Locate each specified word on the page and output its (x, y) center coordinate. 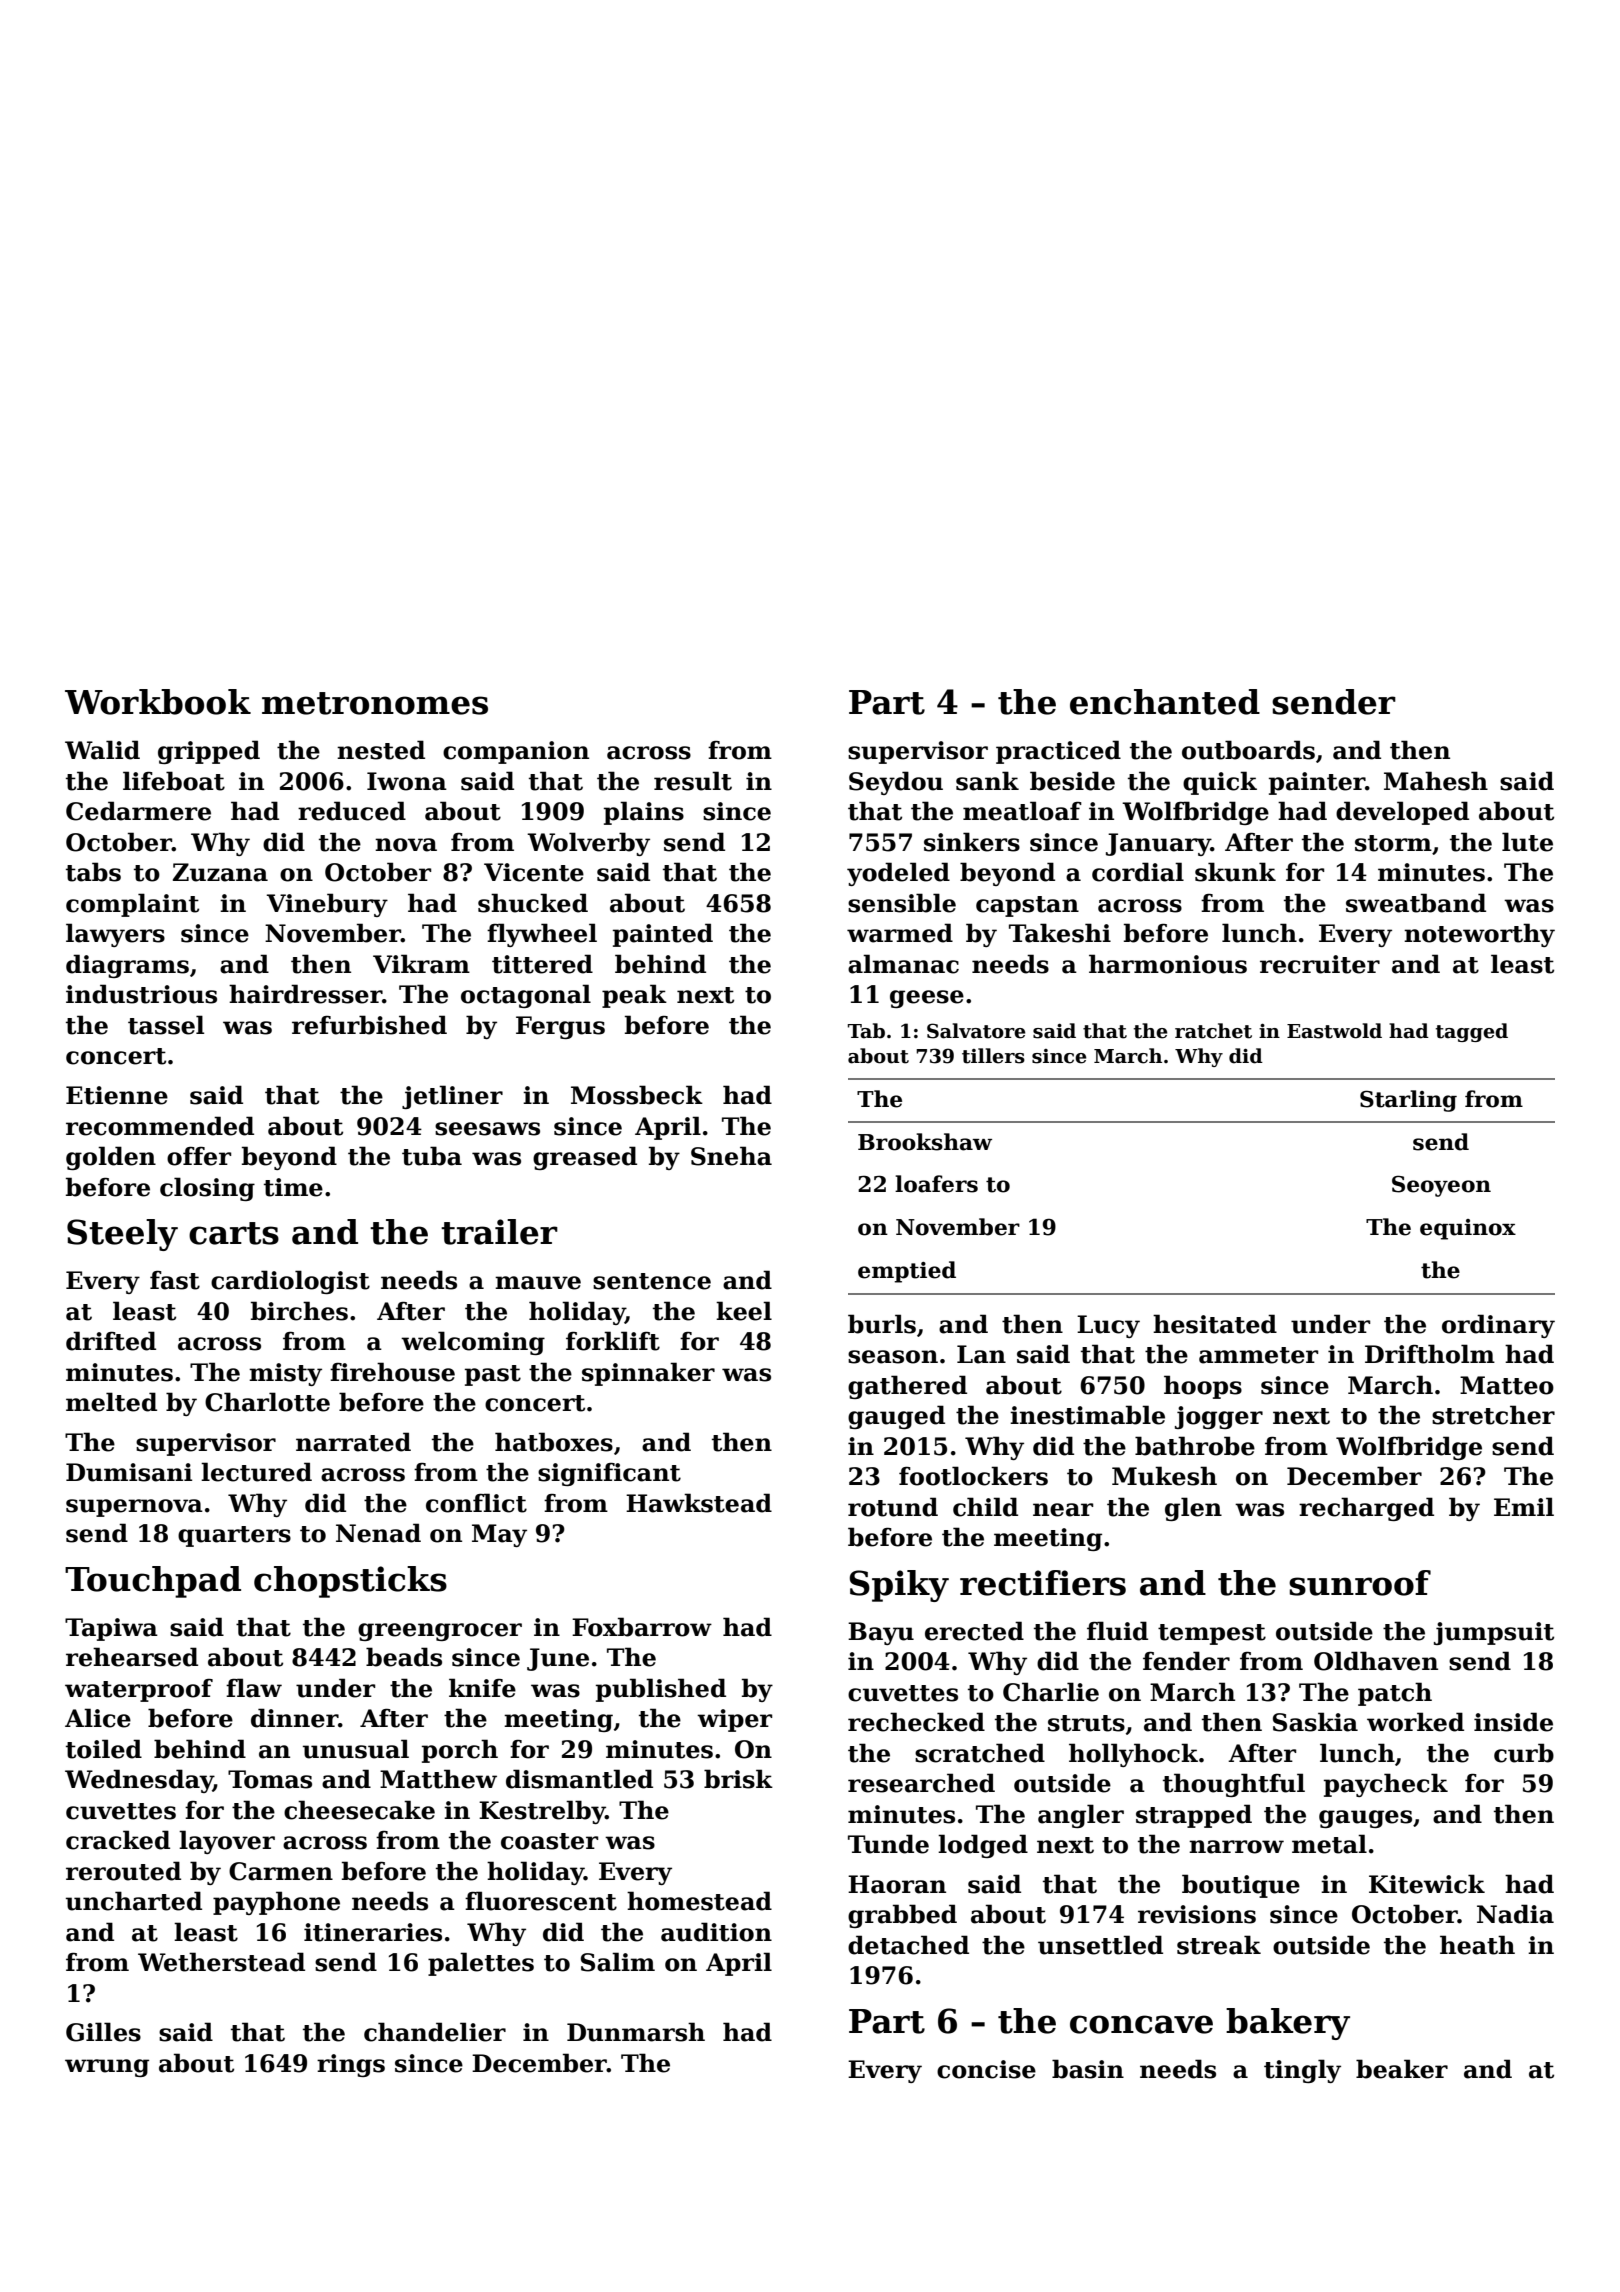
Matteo (1507, 1385)
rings (351, 2065)
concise (986, 2069)
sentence (652, 1281)
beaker (1402, 2069)
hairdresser (305, 994)
